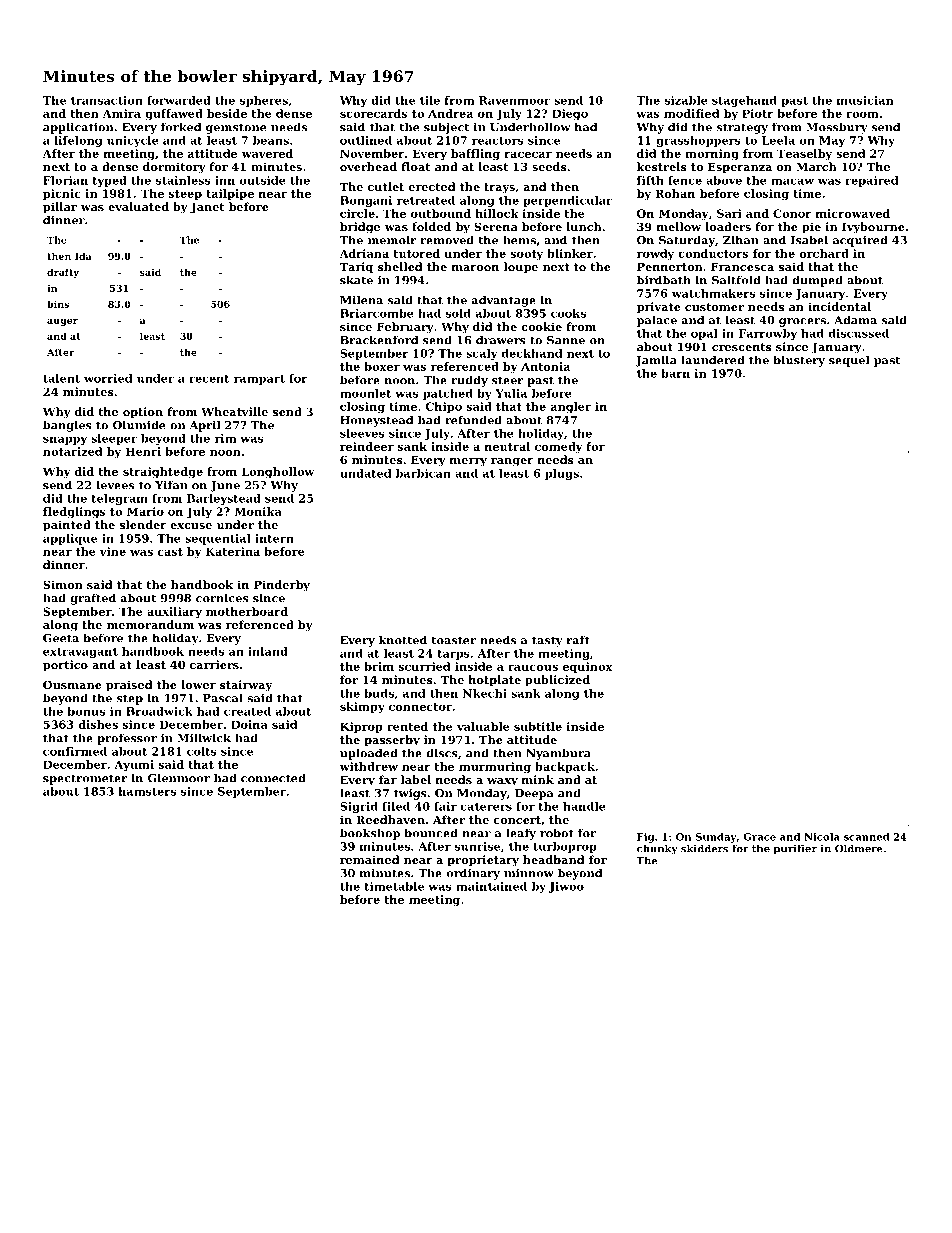 Image resolution: width=952 pixels, height=1233 pixels. Describe the element at coordinates (370, 859) in the page. I see `remained` at that location.
